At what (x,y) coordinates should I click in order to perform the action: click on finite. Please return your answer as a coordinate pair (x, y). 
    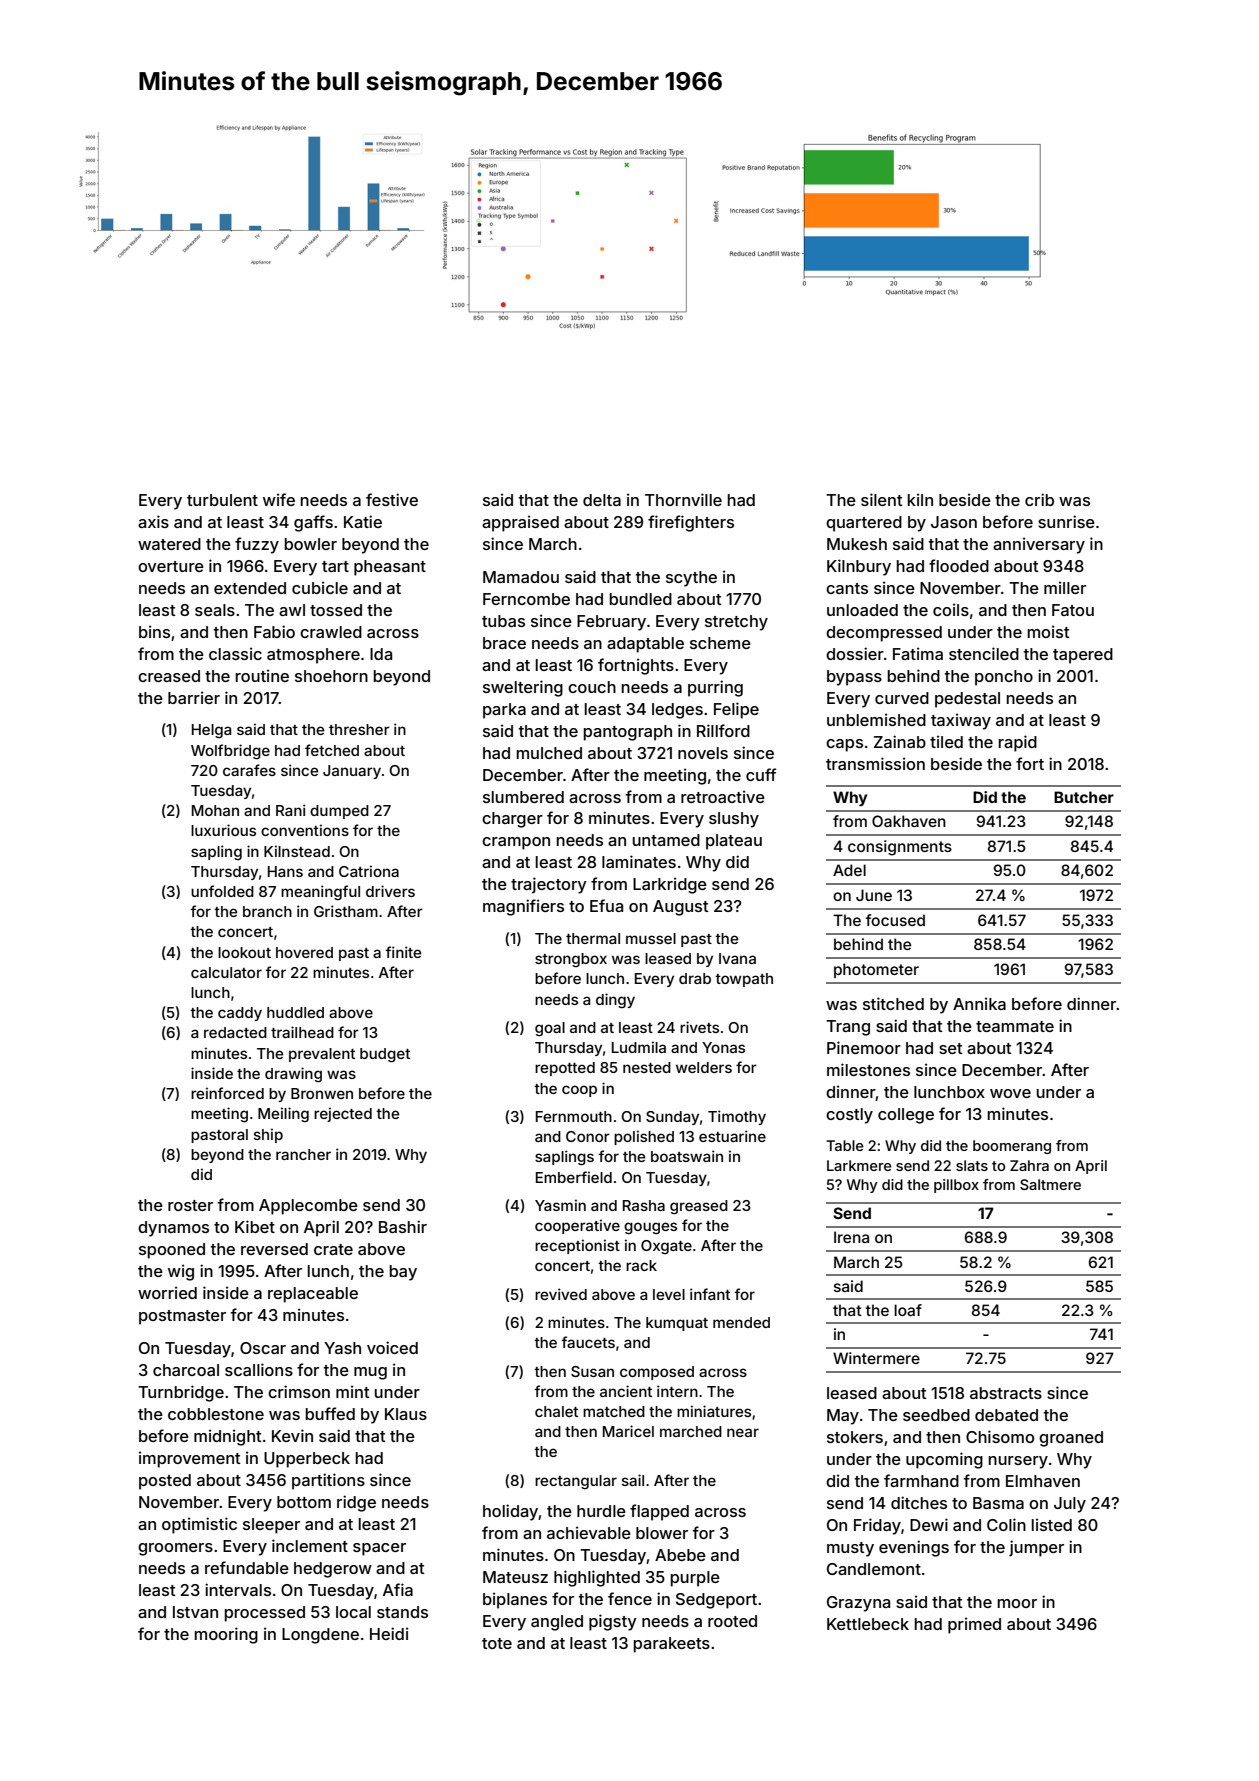
    Looking at the image, I should click on (403, 952).
